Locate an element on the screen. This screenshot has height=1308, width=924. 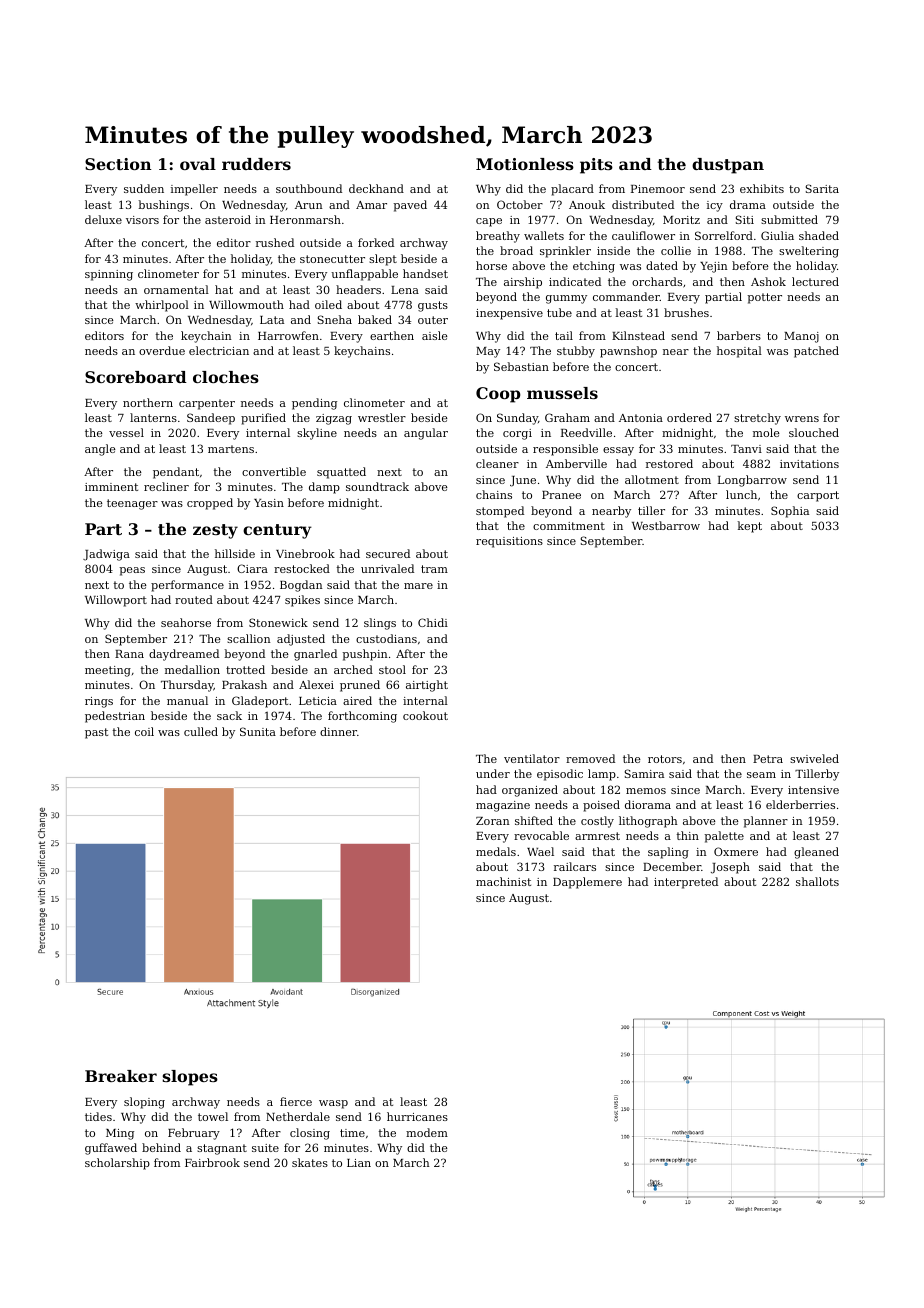
Yejin is located at coordinates (714, 267).
